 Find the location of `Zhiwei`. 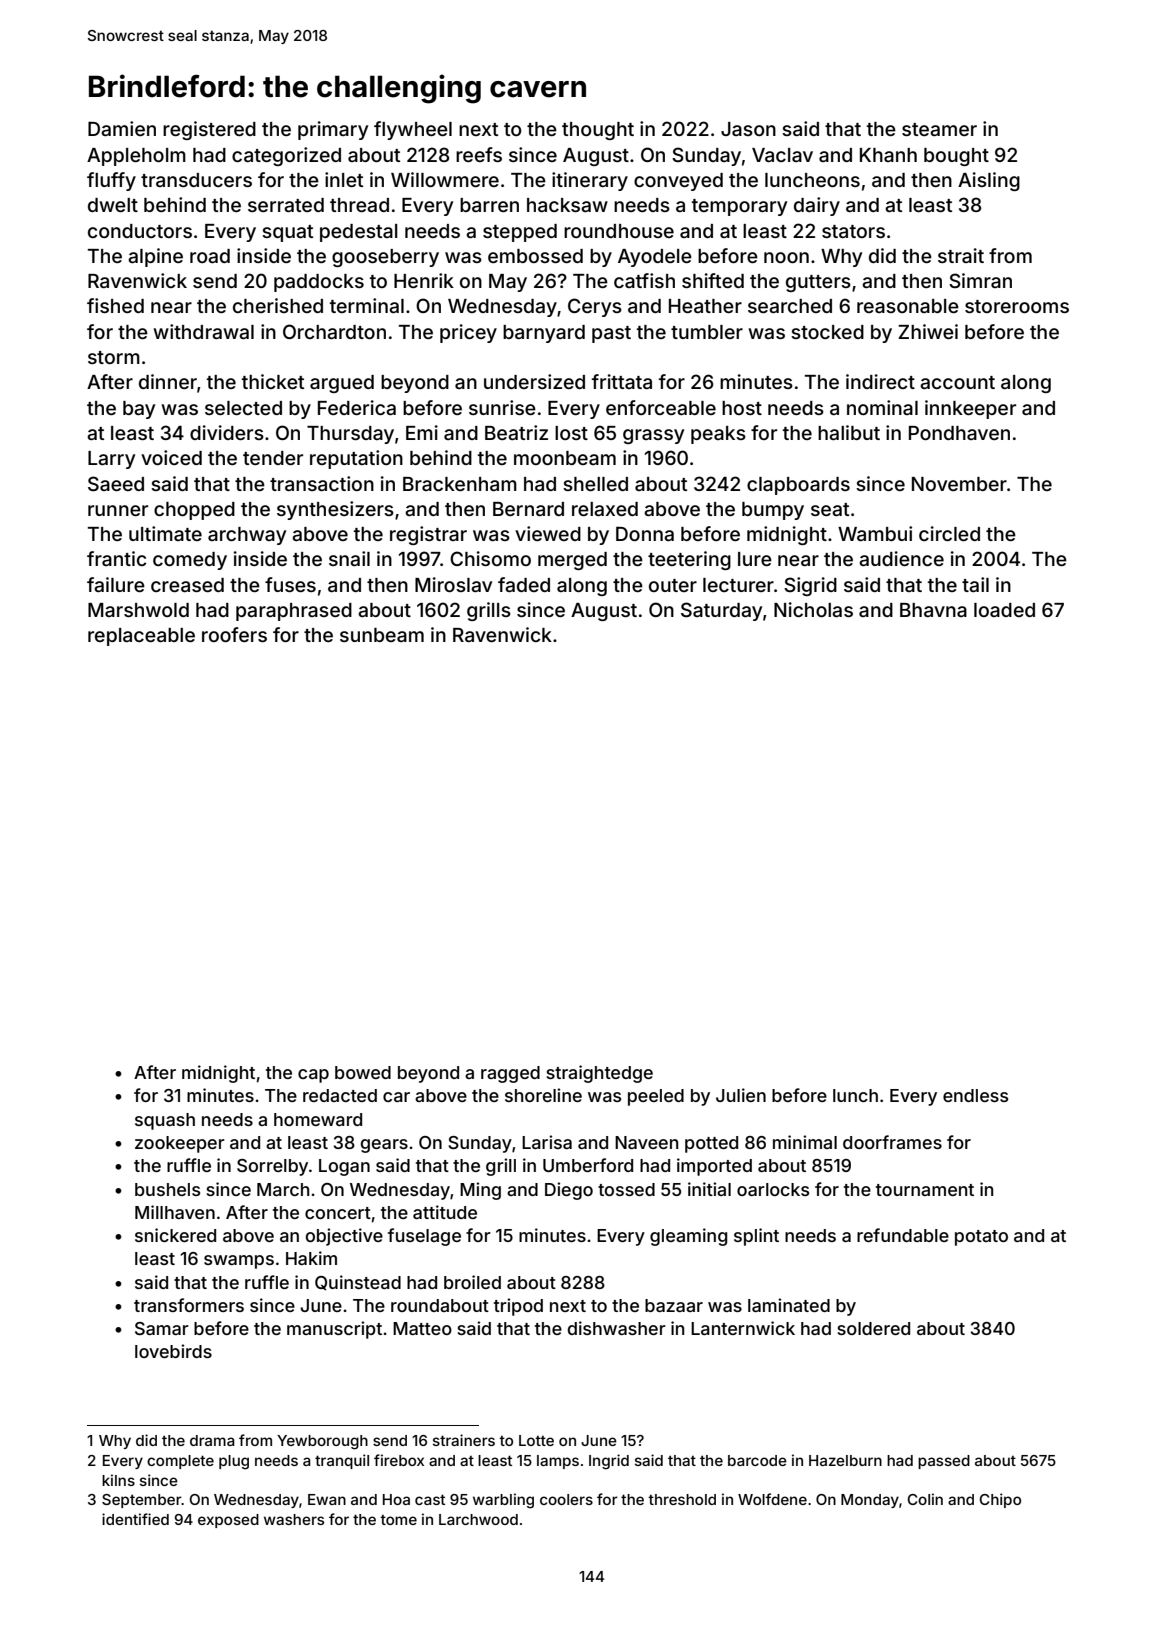

Zhiwei is located at coordinates (928, 331).
